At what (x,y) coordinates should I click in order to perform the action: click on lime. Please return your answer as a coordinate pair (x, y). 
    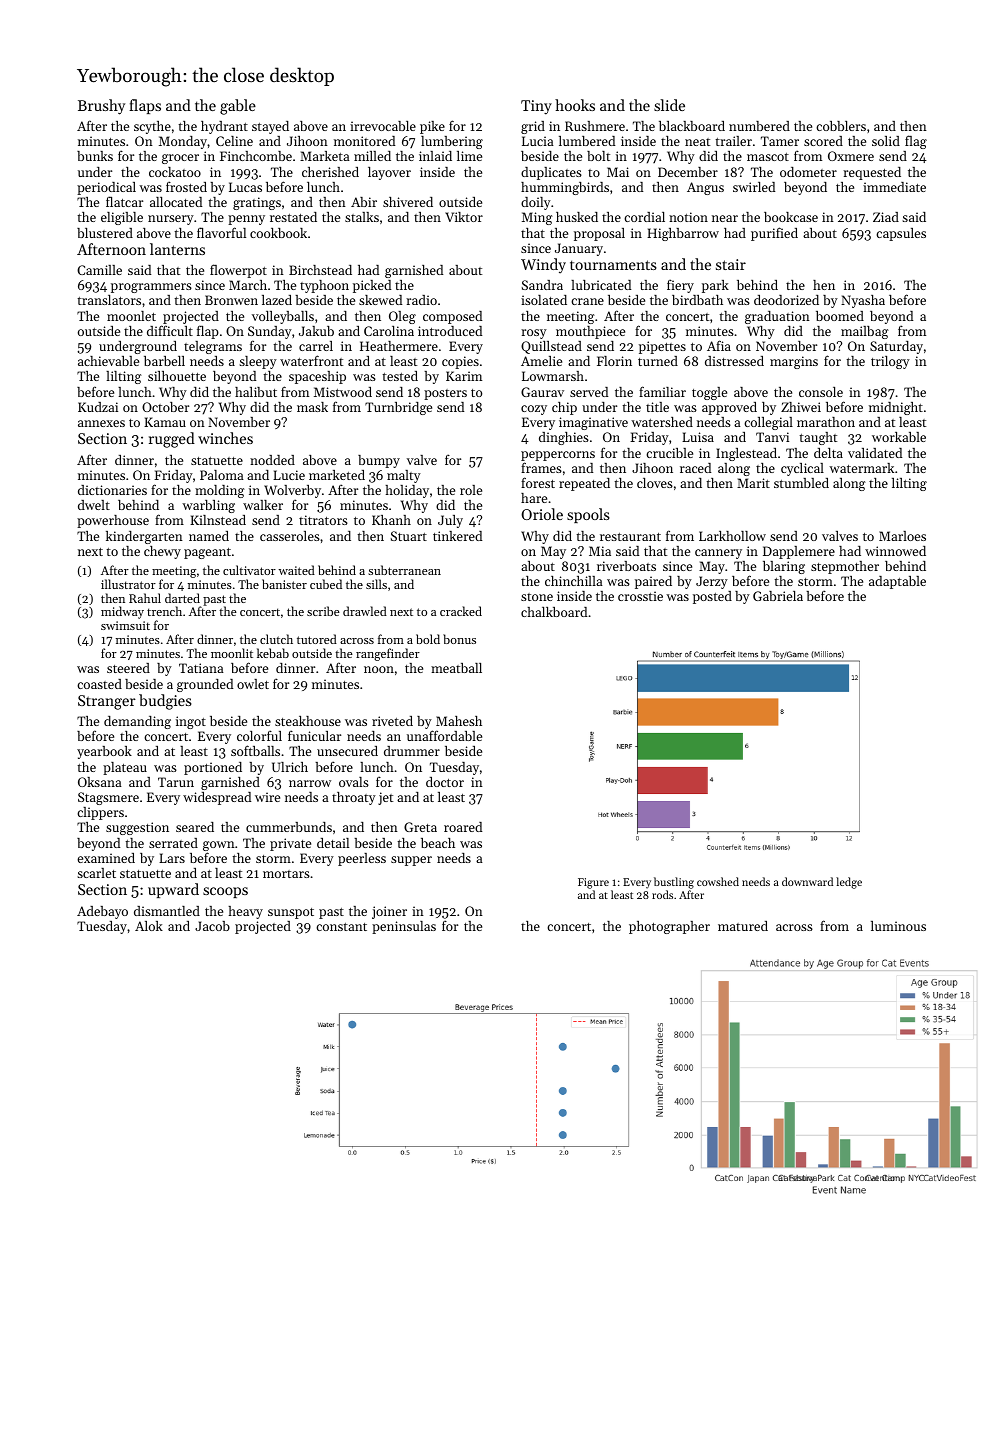
    Looking at the image, I should click on (469, 156).
